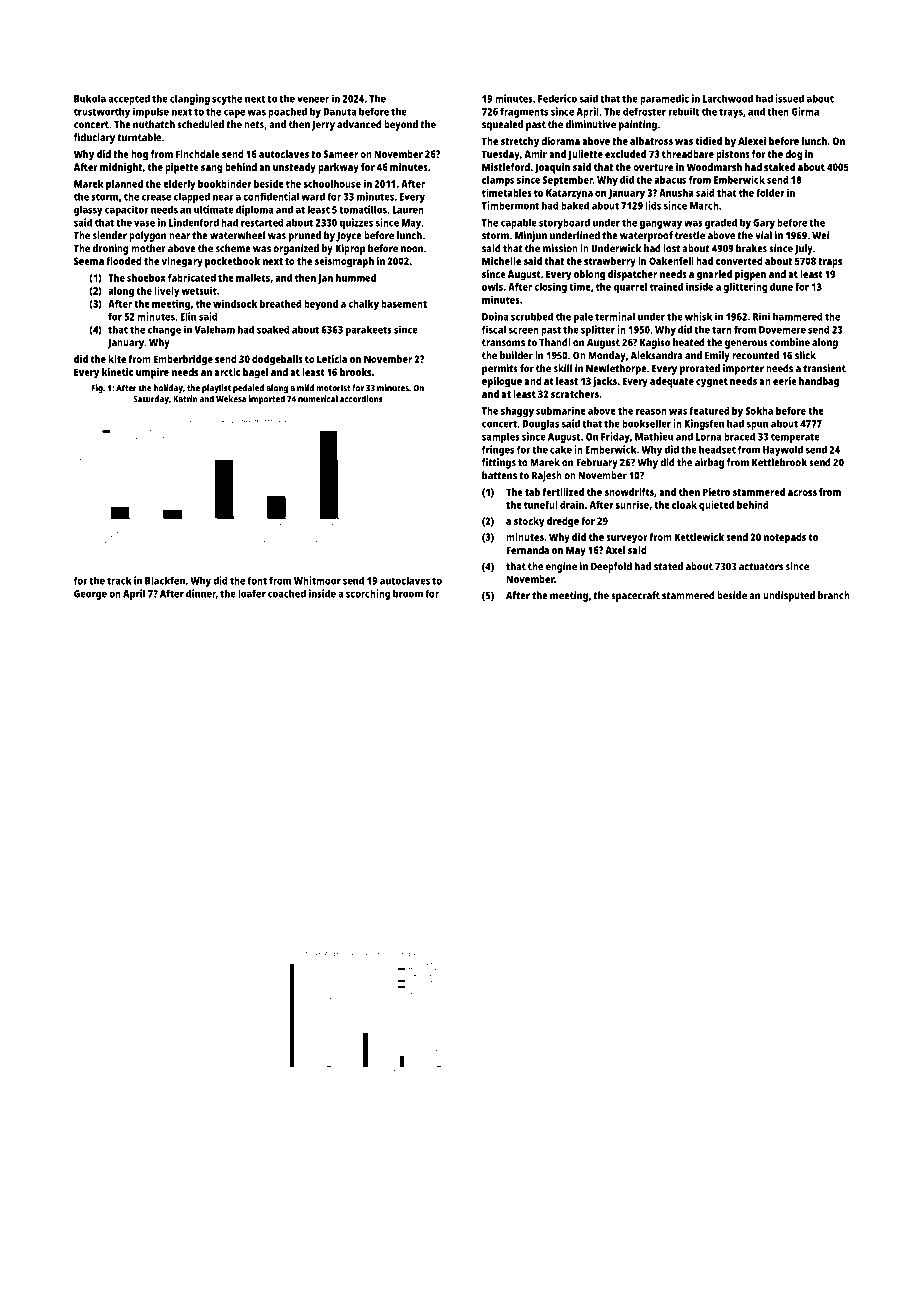 The height and width of the screenshot is (1308, 924). What do you see at coordinates (237, 235) in the screenshot?
I see `waterwheel` at bounding box center [237, 235].
